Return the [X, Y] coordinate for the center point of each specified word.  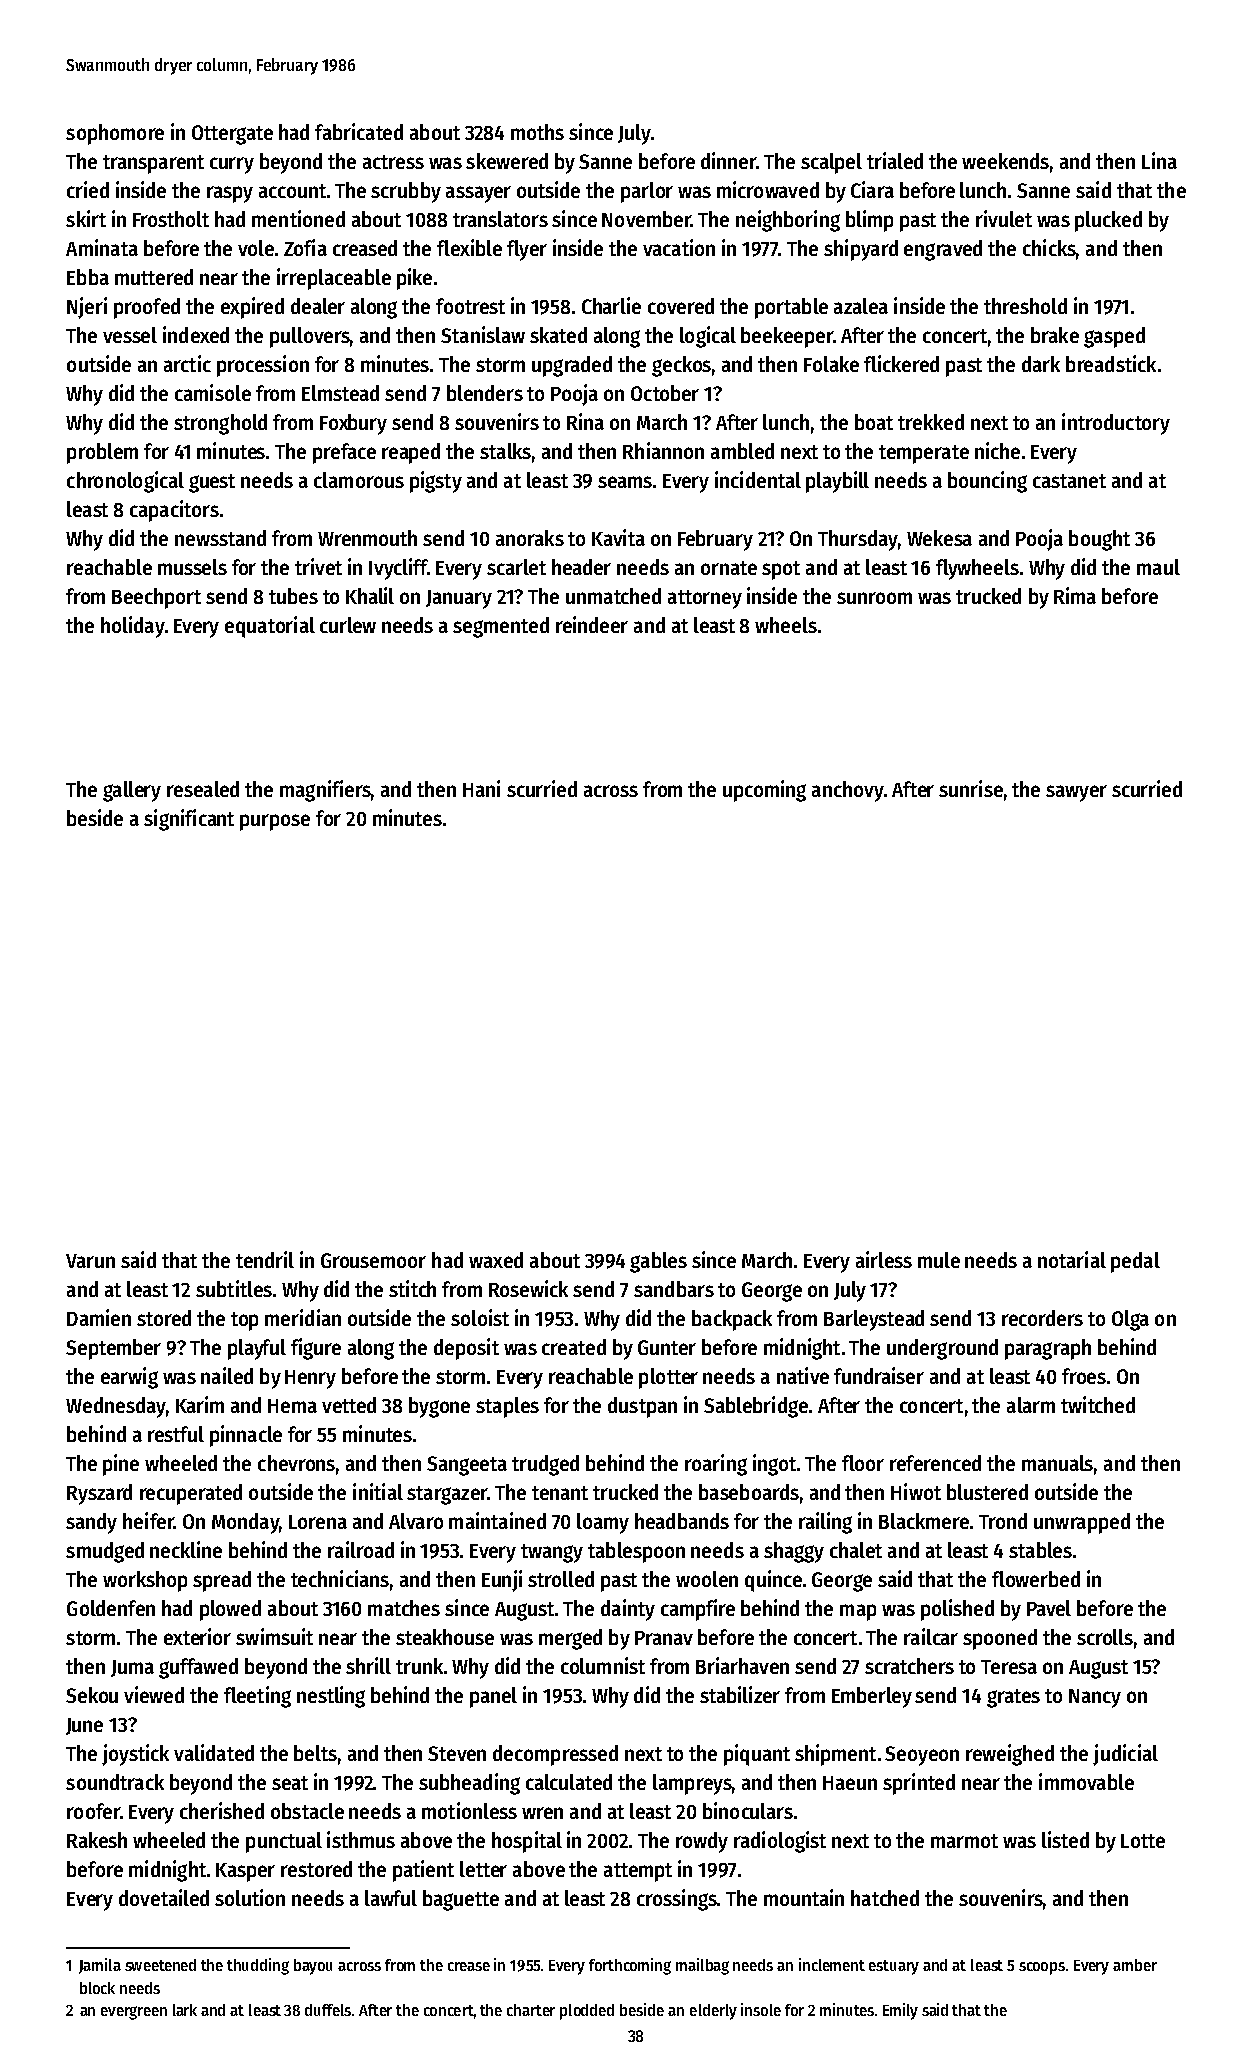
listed [1065, 1839]
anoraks [530, 538]
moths [537, 132]
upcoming [764, 791]
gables [658, 1262]
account [292, 191]
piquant [757, 1755]
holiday [132, 627]
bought [1099, 540]
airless [884, 1259]
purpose [275, 822]
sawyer [1076, 793]
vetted [349, 1405]
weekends [1005, 161]
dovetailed [164, 1897]
